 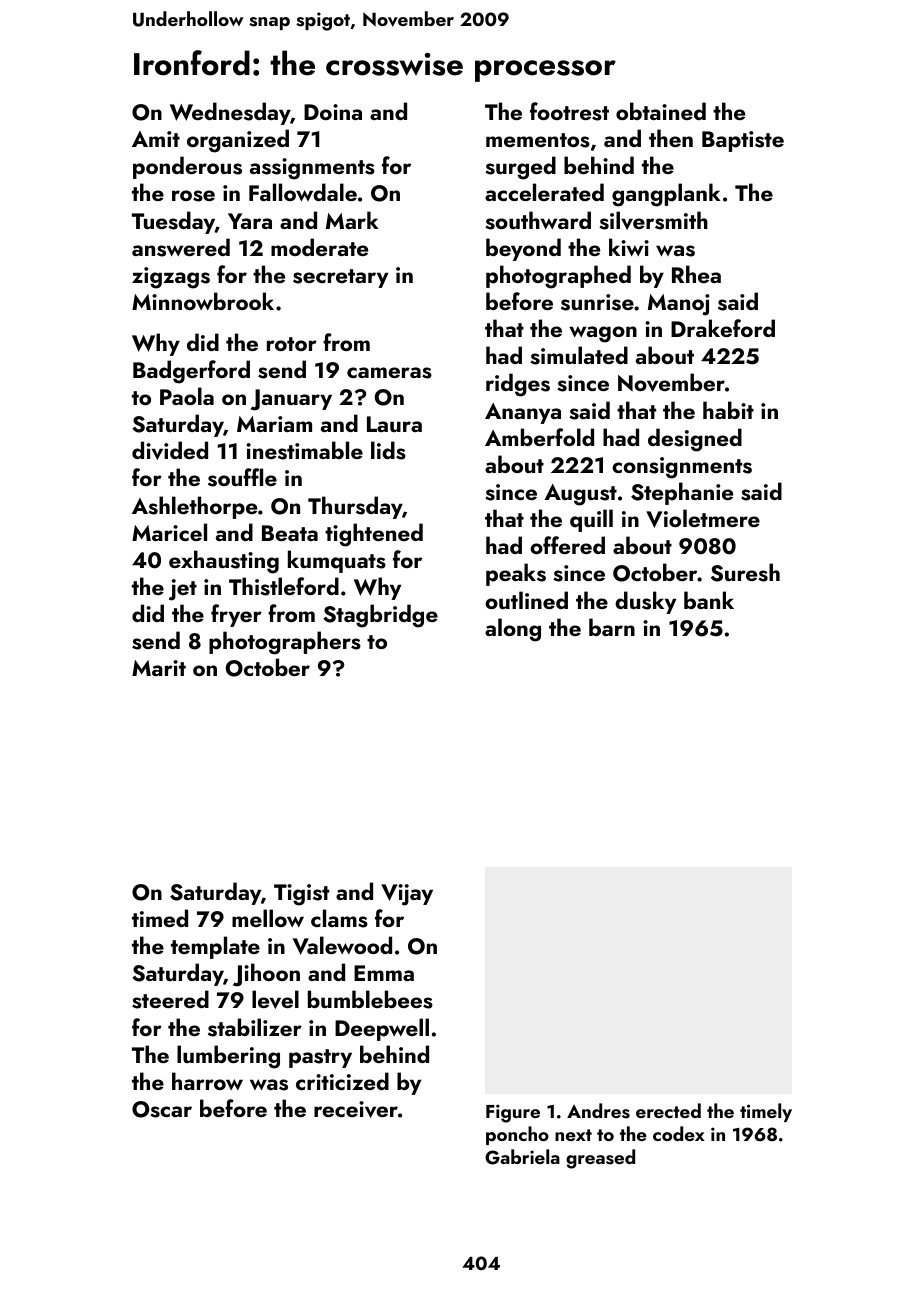 What do you see at coordinates (522, 1157) in the document?
I see `Gabriela` at bounding box center [522, 1157].
